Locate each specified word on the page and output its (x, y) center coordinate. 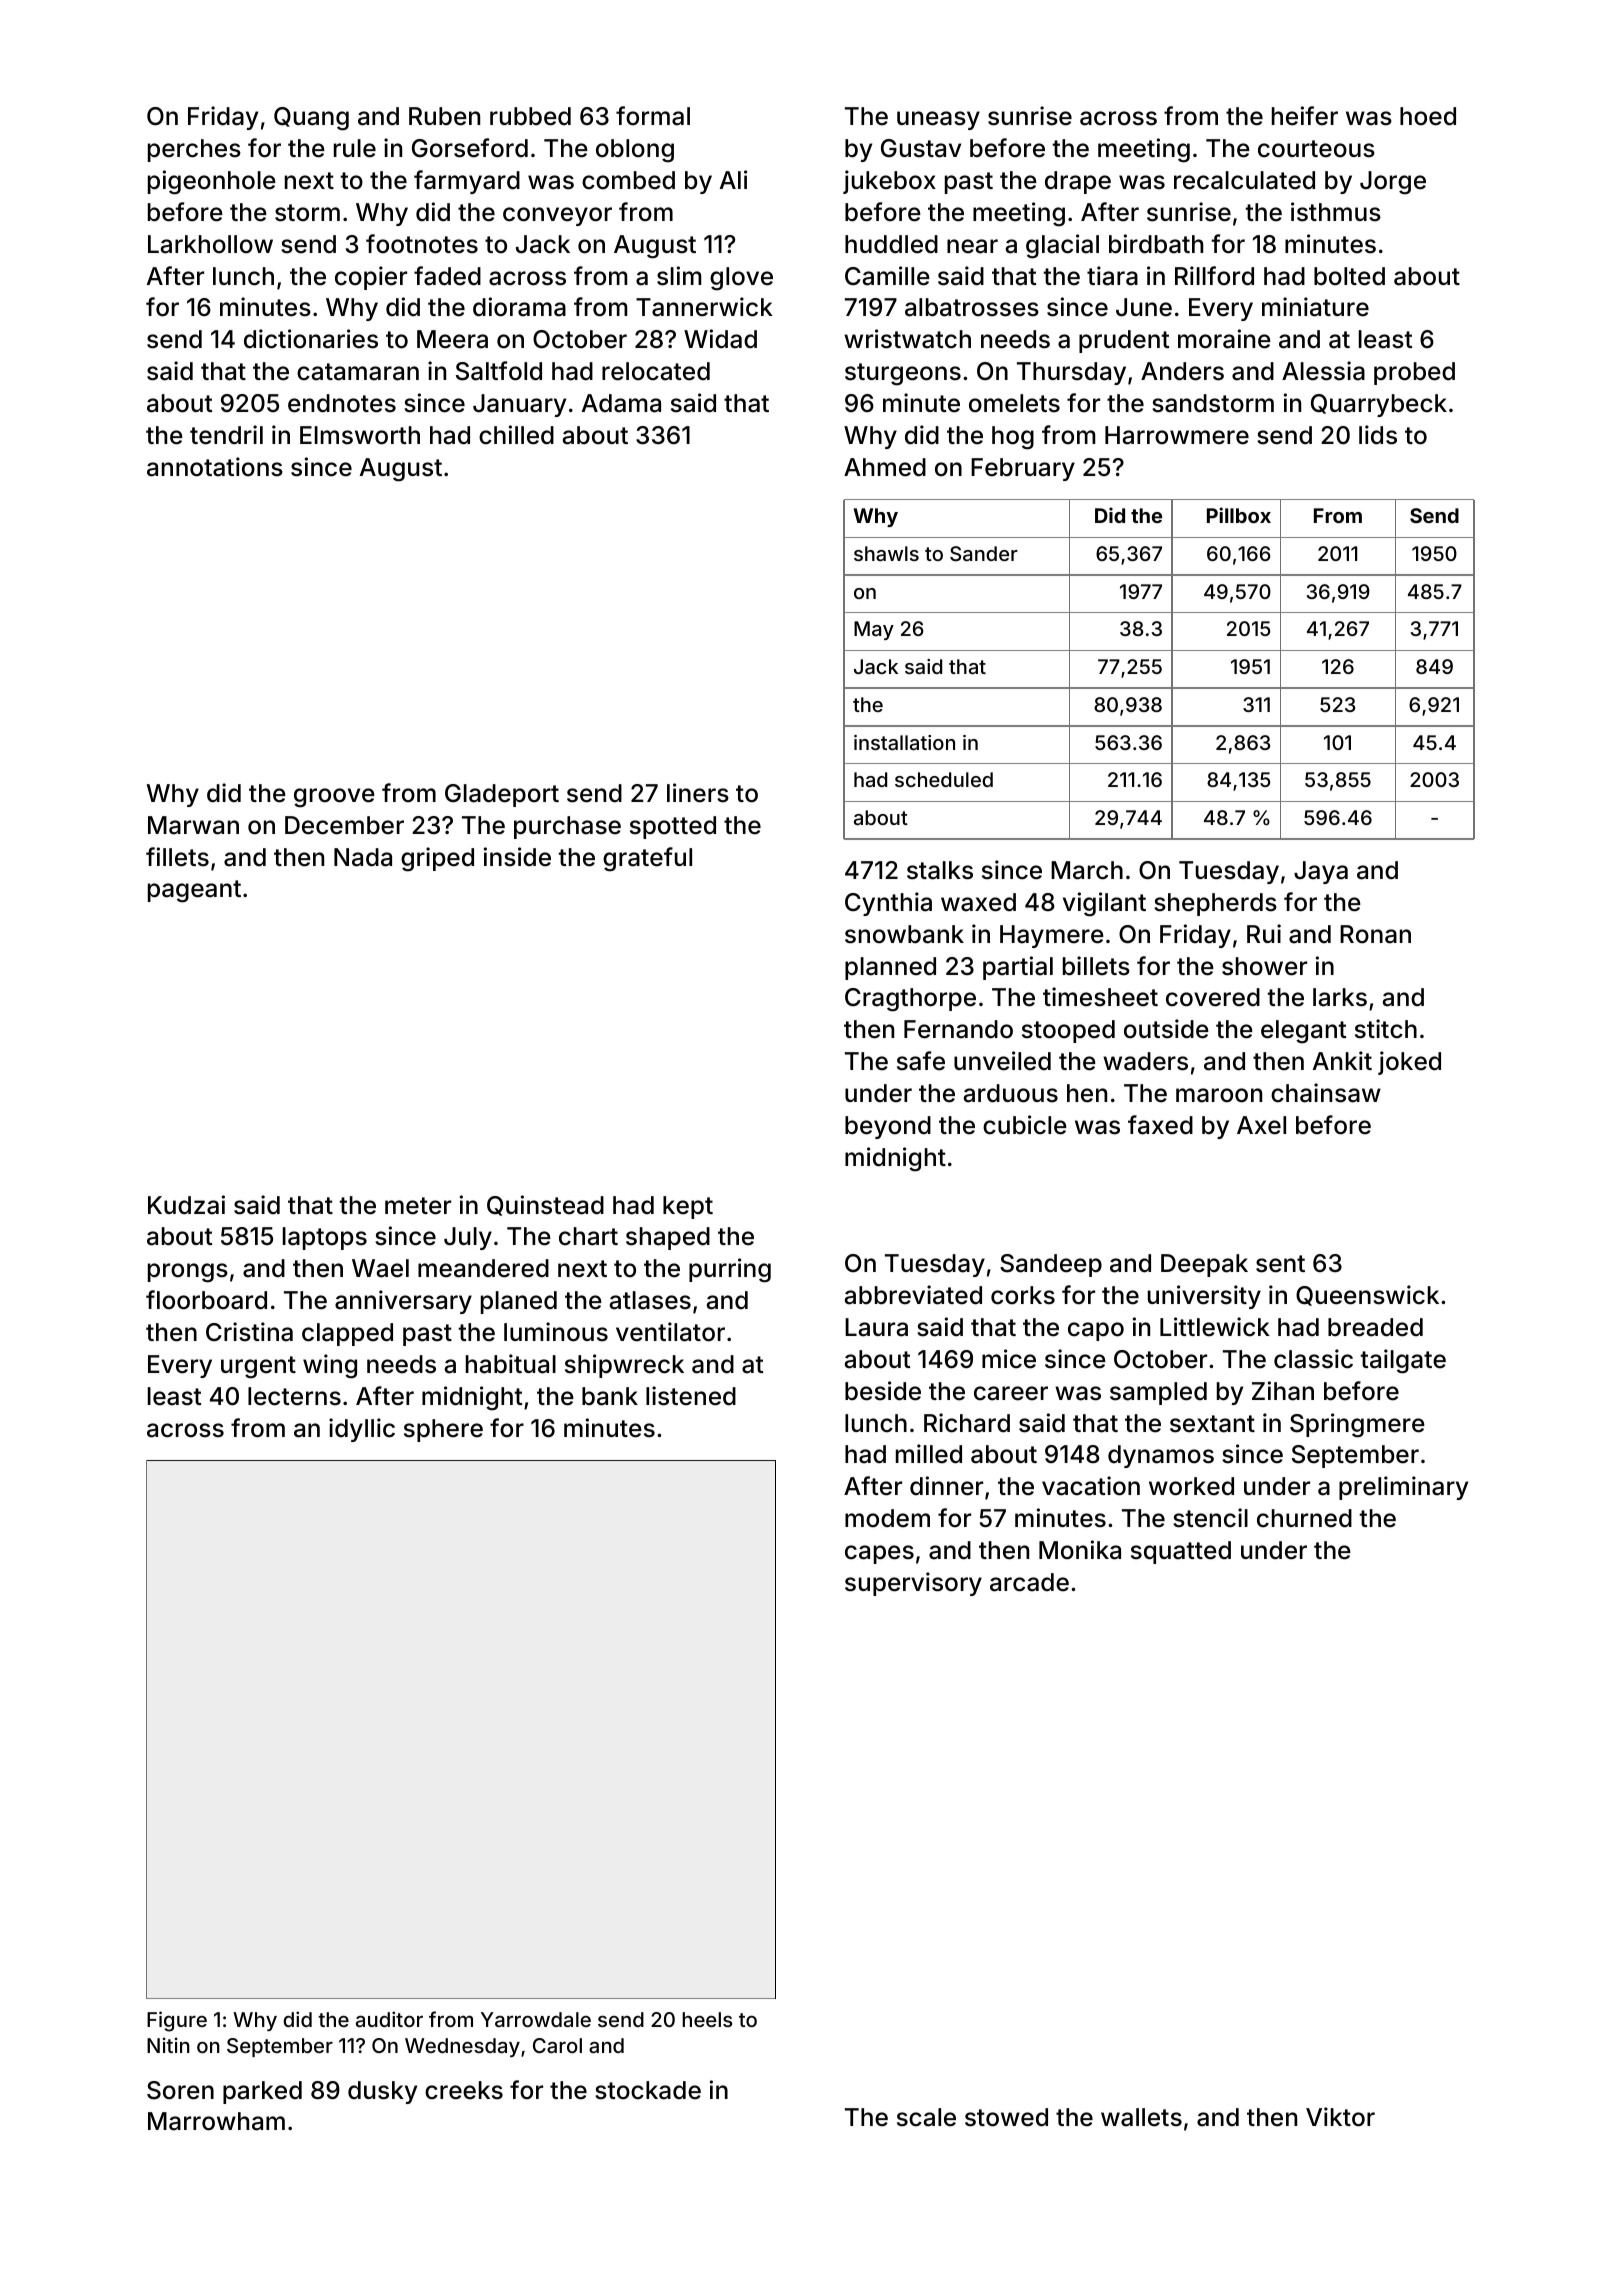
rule (355, 148)
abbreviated (913, 1295)
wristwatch (907, 339)
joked (1409, 1063)
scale (926, 2117)
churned (1304, 1518)
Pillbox (1239, 515)
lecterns (294, 1396)
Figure (177, 2021)
